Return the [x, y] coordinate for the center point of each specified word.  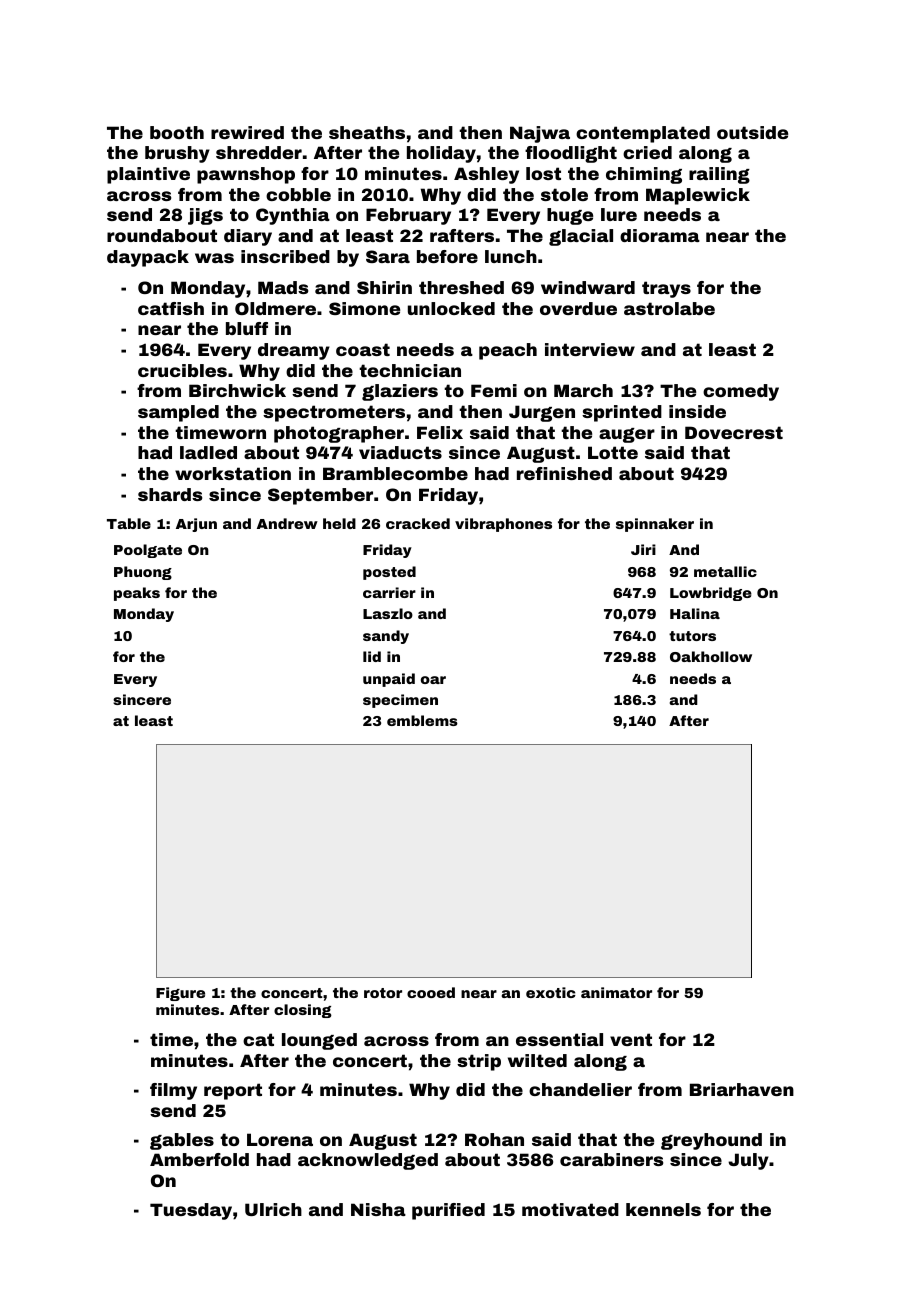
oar [433, 680]
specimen [400, 701]
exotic [551, 992]
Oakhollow [711, 656]
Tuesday [191, 1211]
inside [697, 411]
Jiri [643, 549]
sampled [178, 413]
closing [303, 1011]
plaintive [148, 175]
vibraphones [503, 525]
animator [616, 992]
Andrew [287, 523]
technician [410, 370]
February [408, 216]
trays [666, 289]
